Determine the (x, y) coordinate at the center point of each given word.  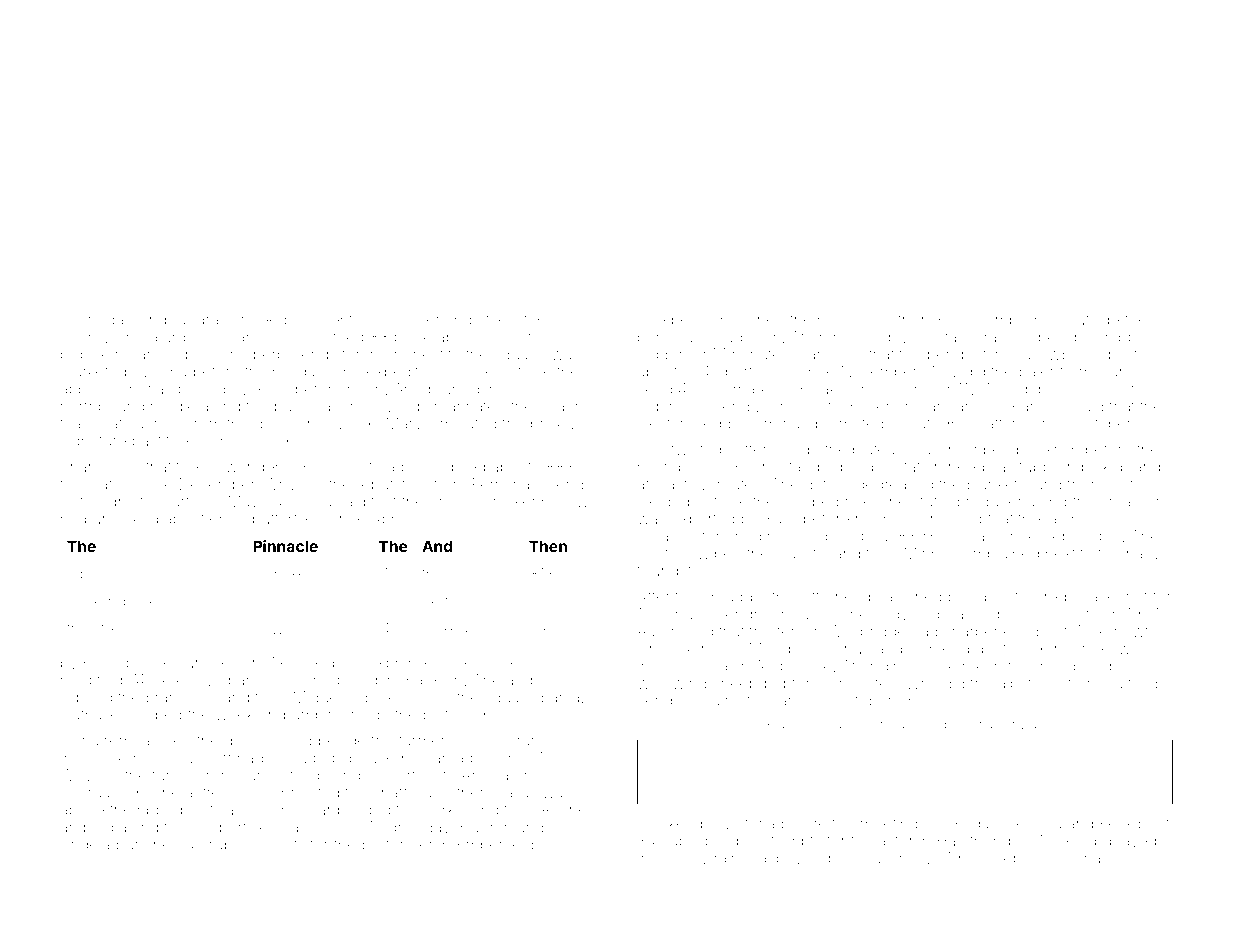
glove (474, 373)
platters (999, 425)
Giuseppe (1005, 859)
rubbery (238, 846)
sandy (686, 859)
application (98, 390)
